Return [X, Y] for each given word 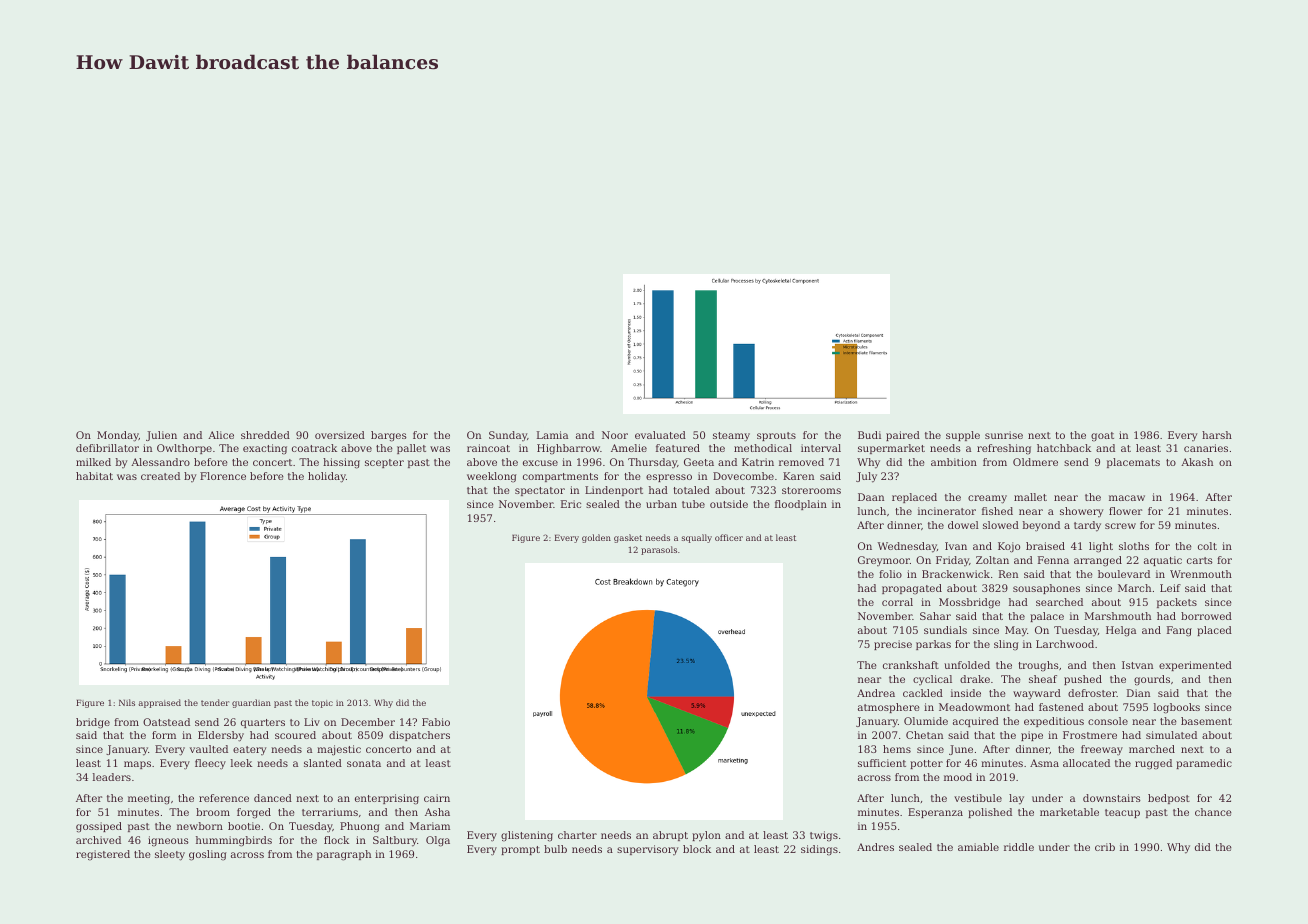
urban [661, 504]
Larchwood [1065, 644]
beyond [1041, 526]
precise [893, 645]
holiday [327, 477]
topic [322, 704]
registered [103, 855]
